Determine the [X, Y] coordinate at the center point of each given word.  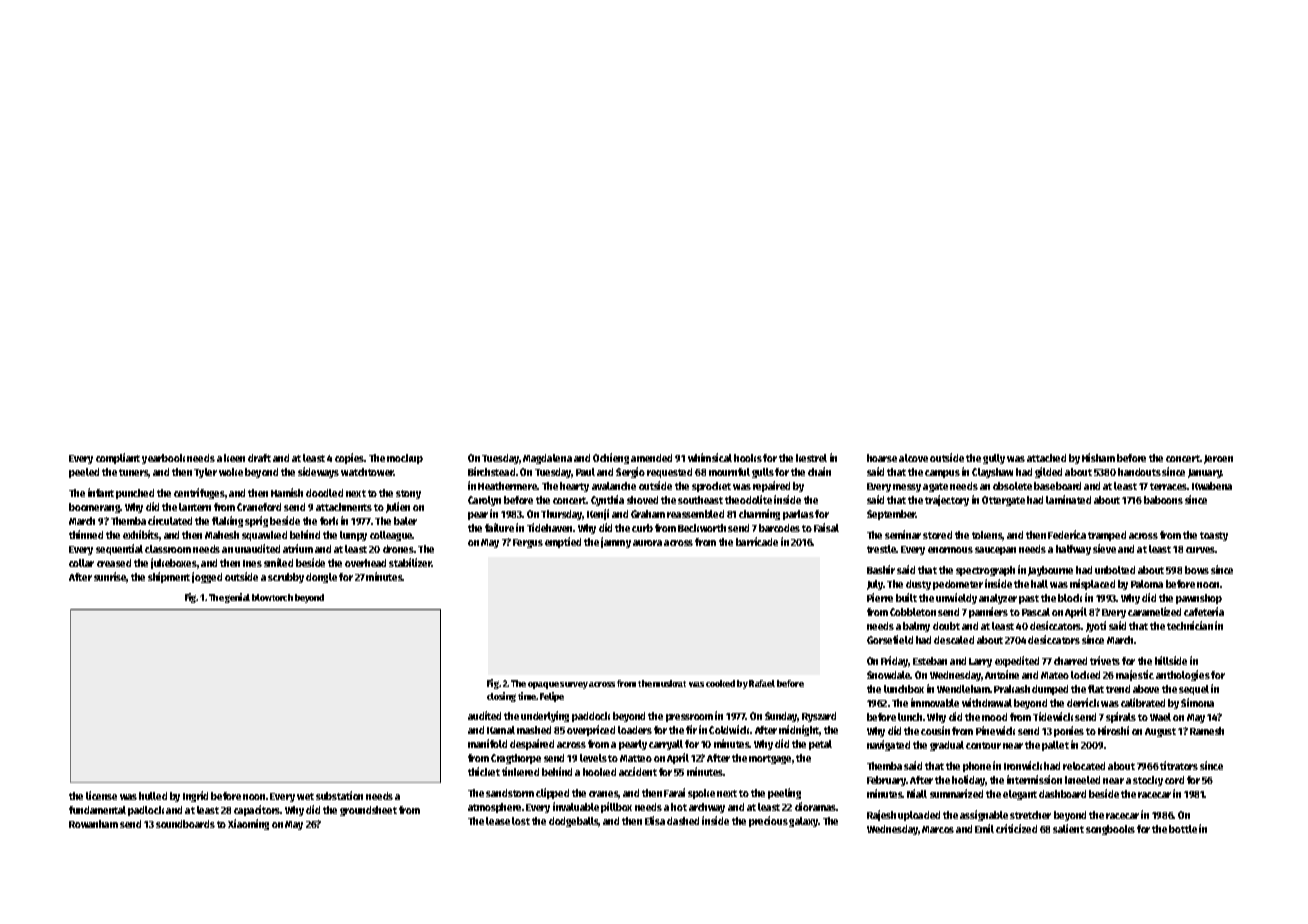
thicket [484, 771]
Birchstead [491, 471]
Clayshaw [992, 473]
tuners [134, 473]
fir [691, 729]
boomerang [95, 508]
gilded [1048, 472]
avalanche [614, 486]
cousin [935, 730]
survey [574, 685]
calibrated [1143, 702]
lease [498, 821]
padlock [146, 811]
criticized [1016, 828]
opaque [543, 685]
